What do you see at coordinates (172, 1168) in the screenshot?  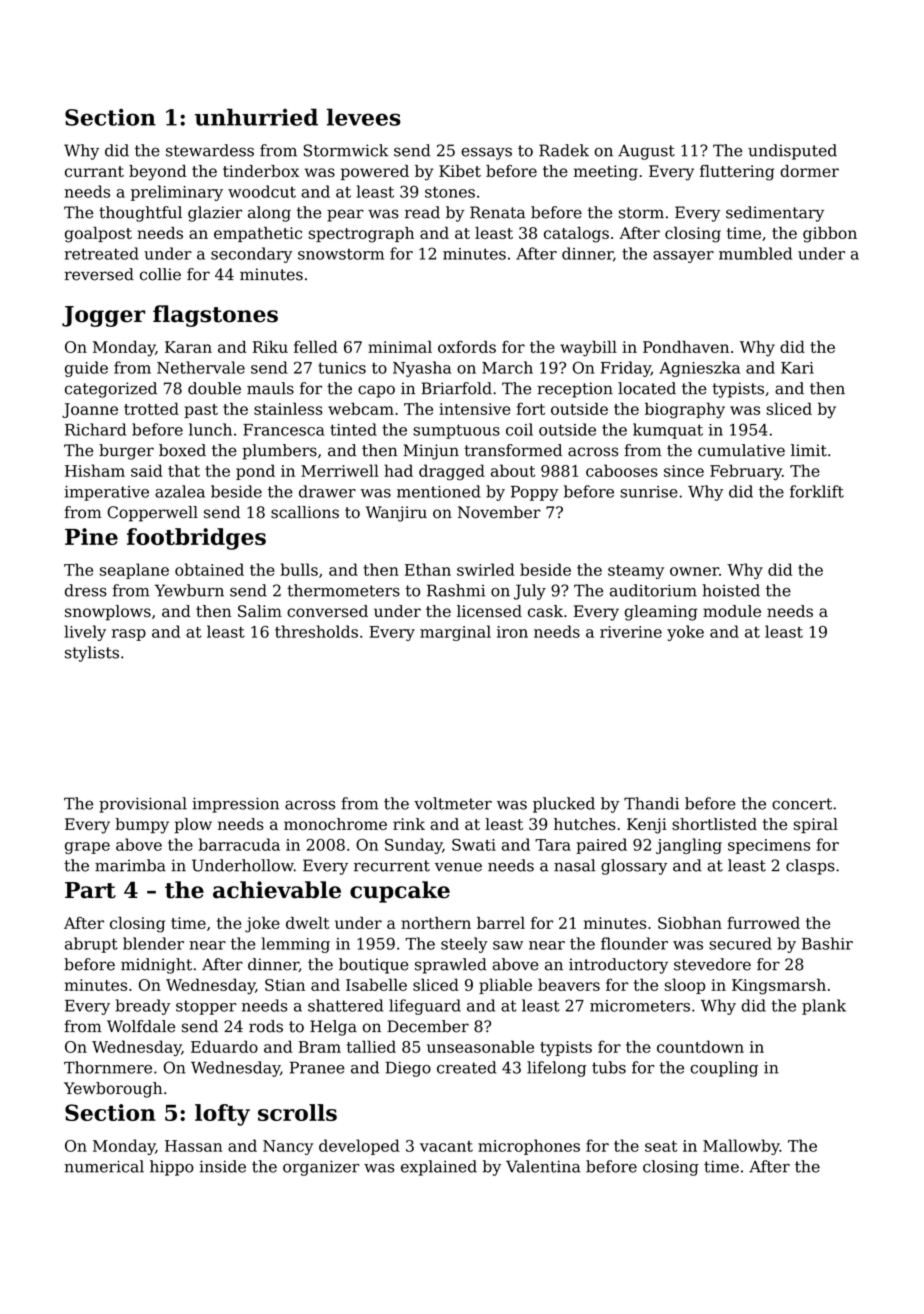 I see `hippo` at bounding box center [172, 1168].
